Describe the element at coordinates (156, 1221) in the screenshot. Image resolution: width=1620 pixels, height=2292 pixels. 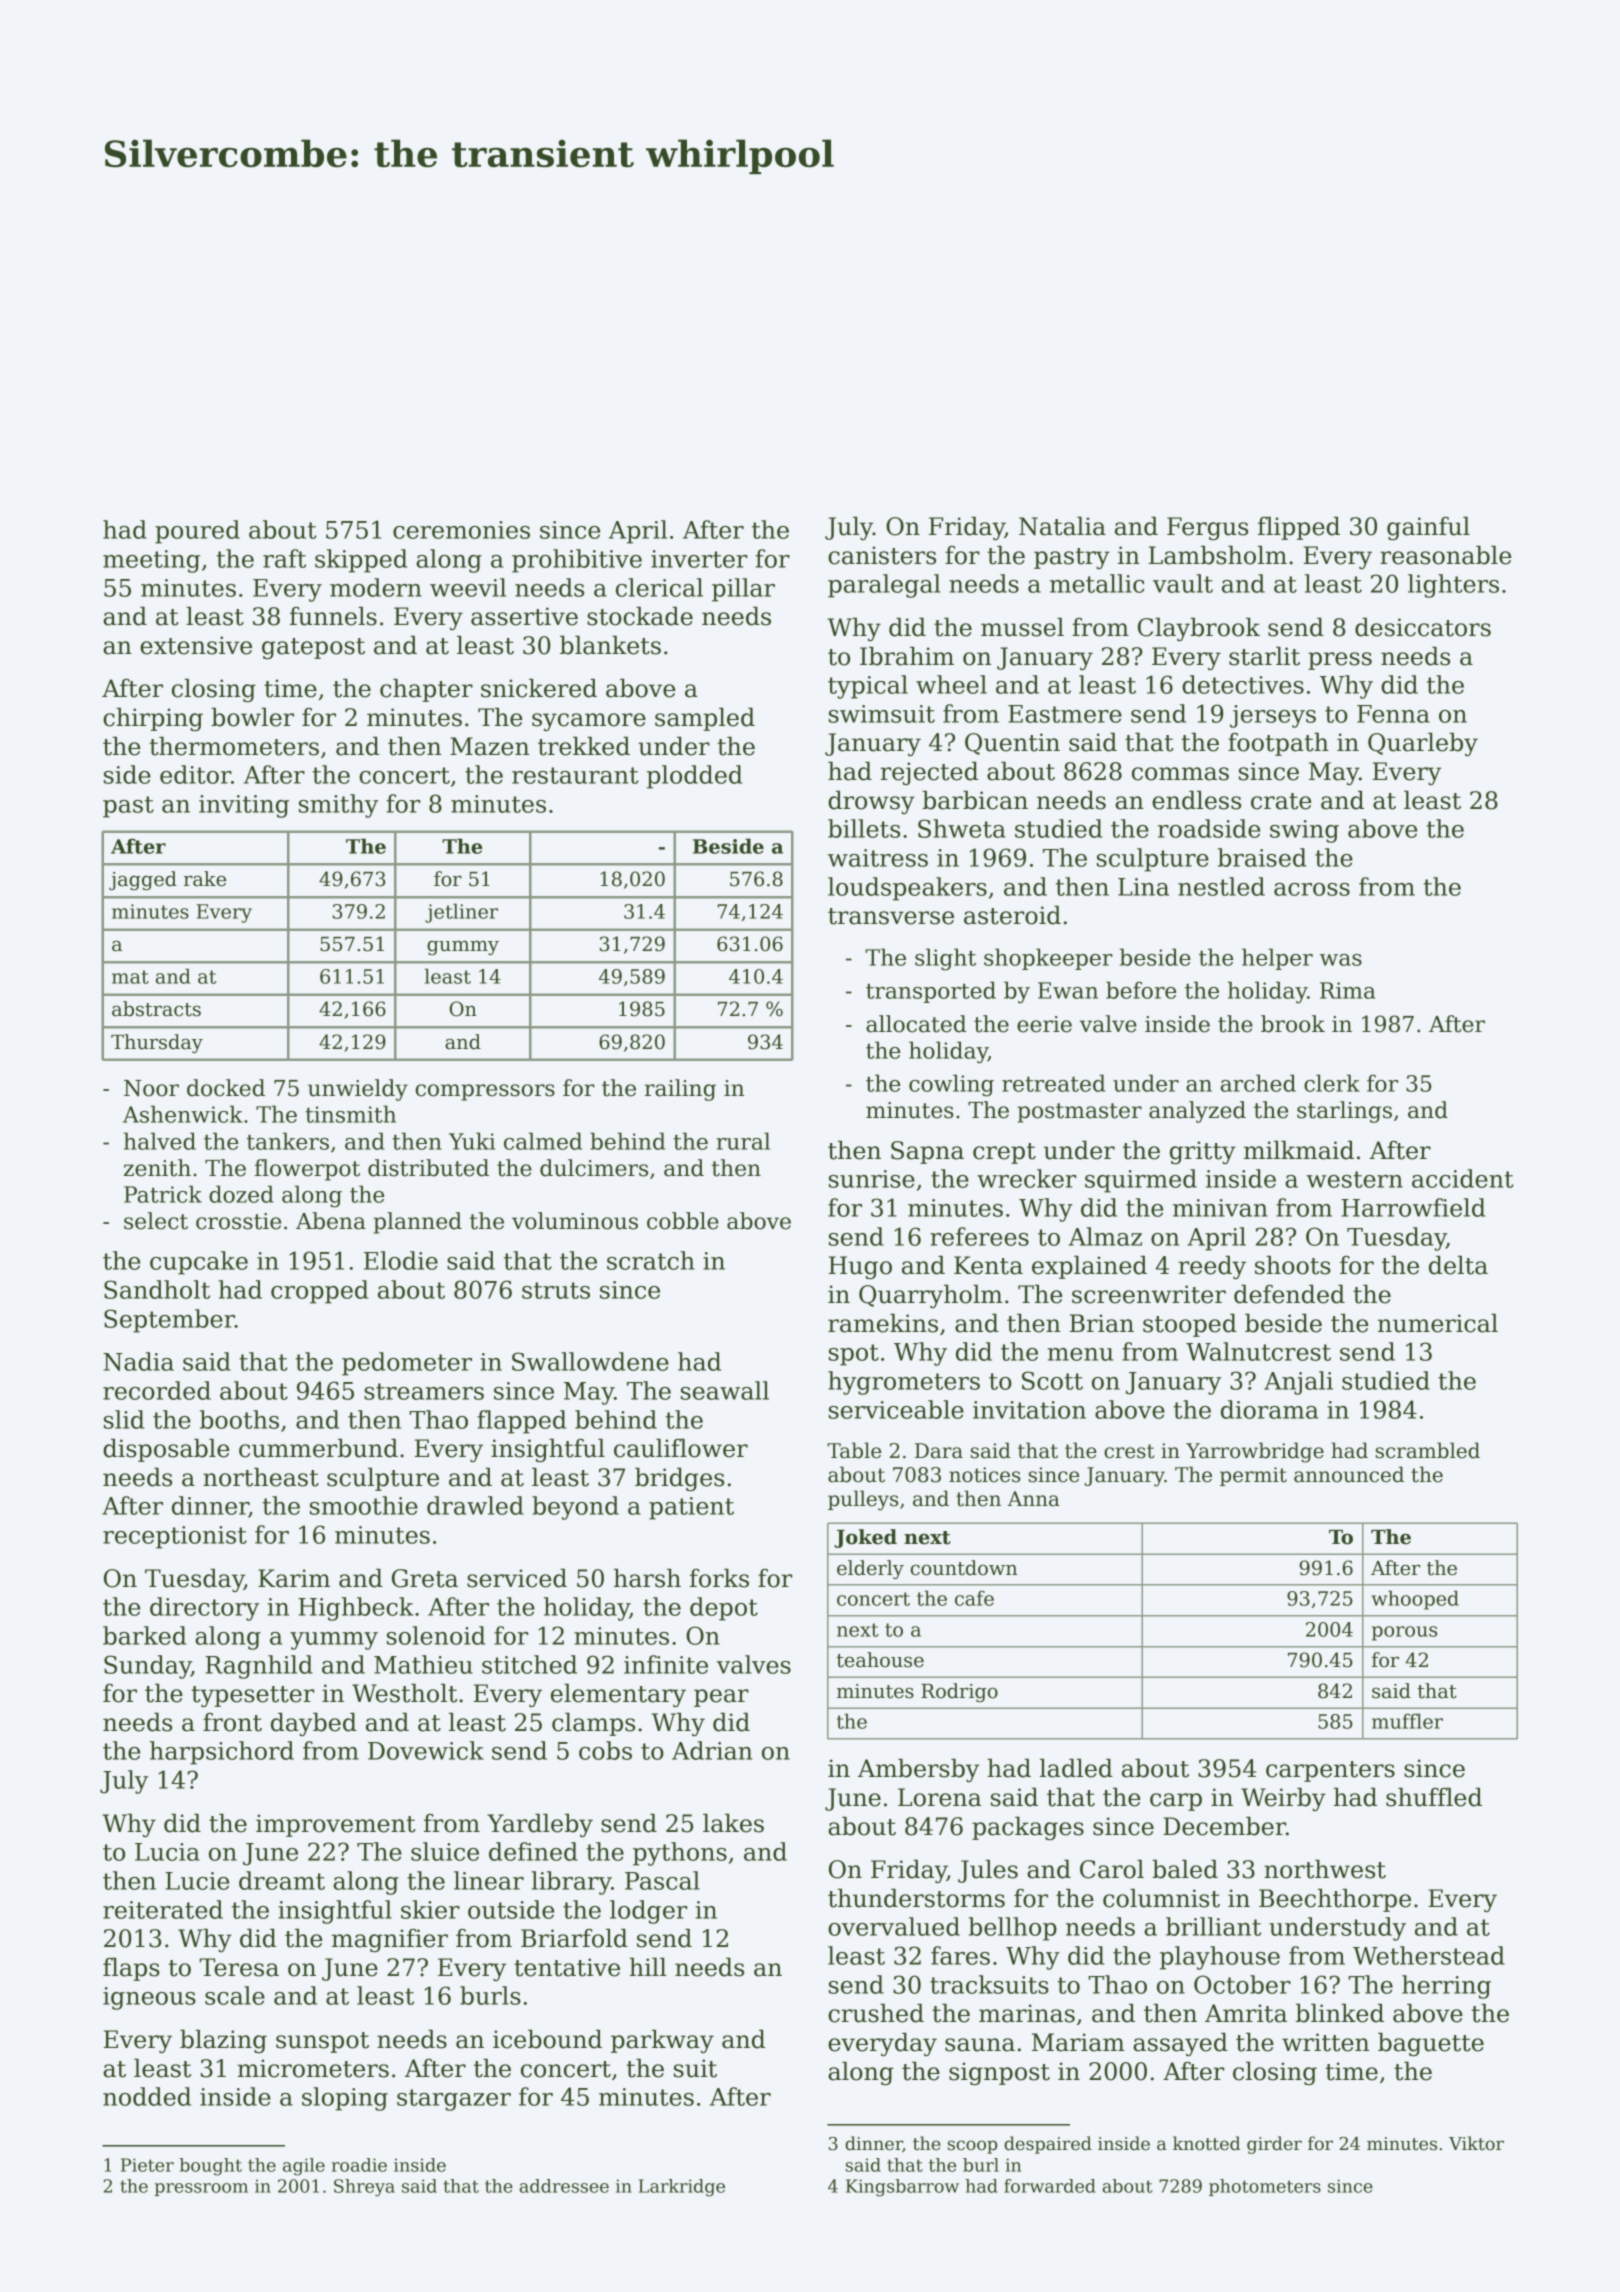
I see `select` at that location.
